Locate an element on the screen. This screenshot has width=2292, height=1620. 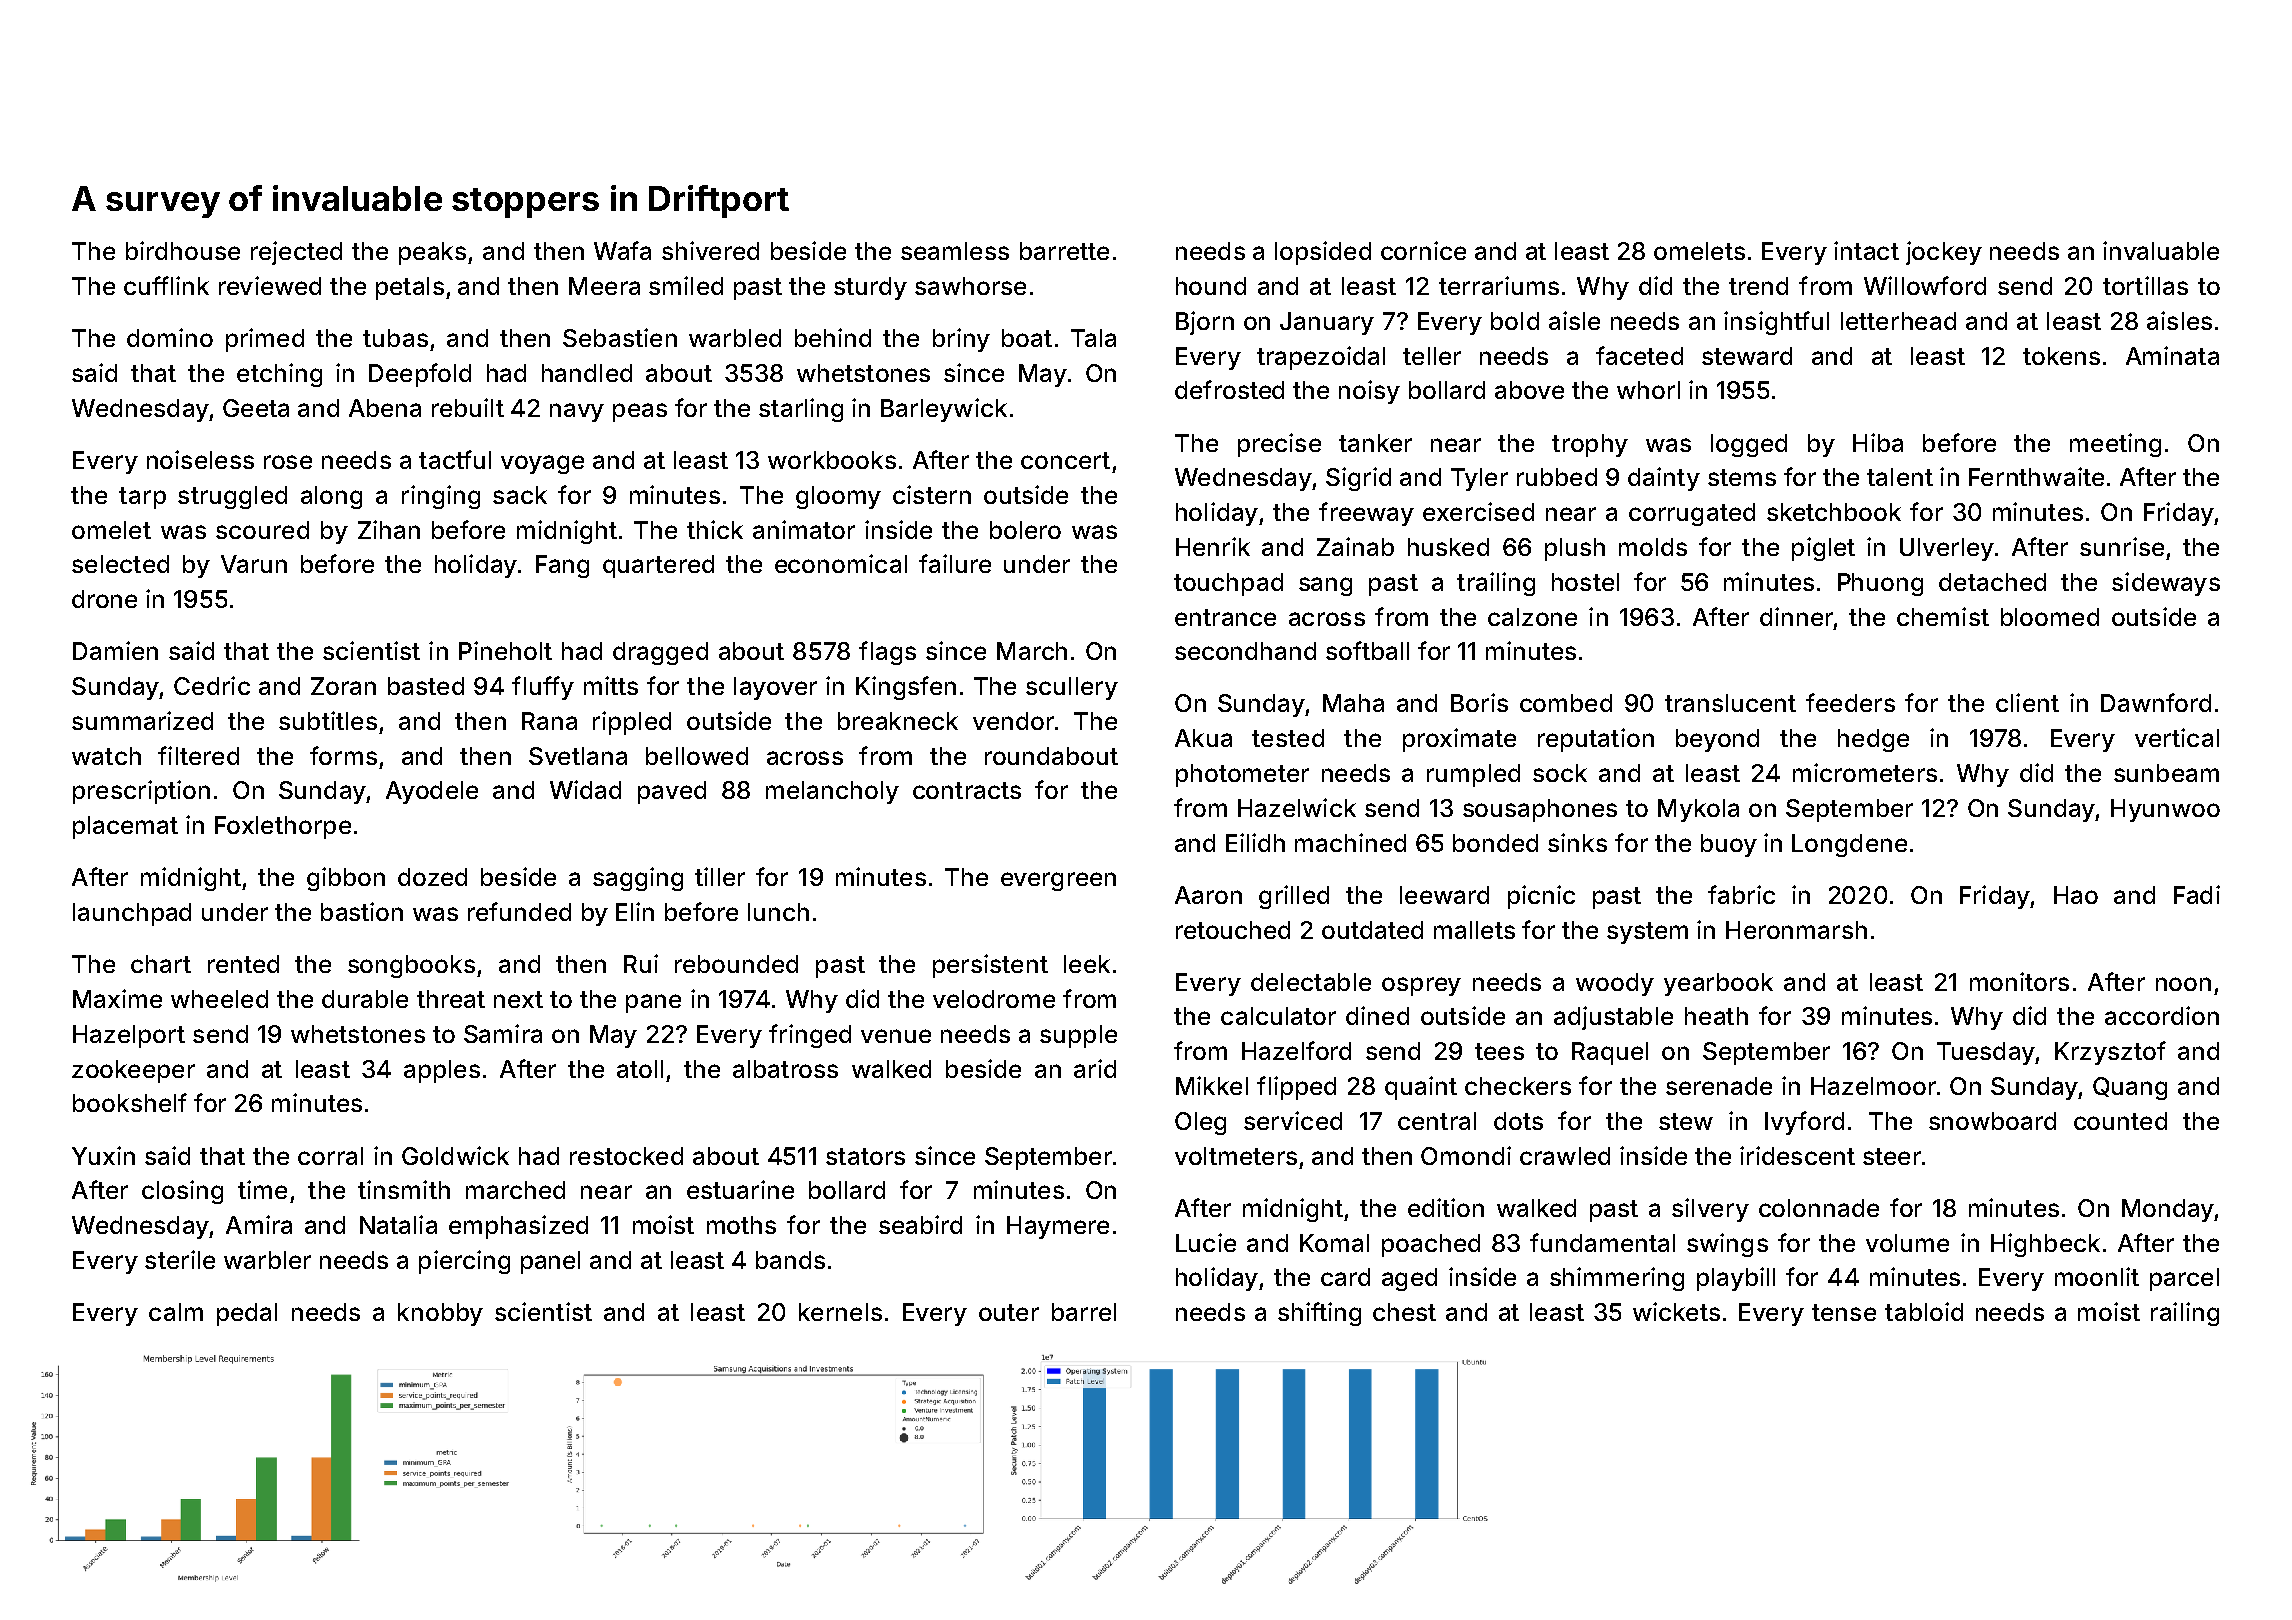
chest is located at coordinates (1404, 1312).
